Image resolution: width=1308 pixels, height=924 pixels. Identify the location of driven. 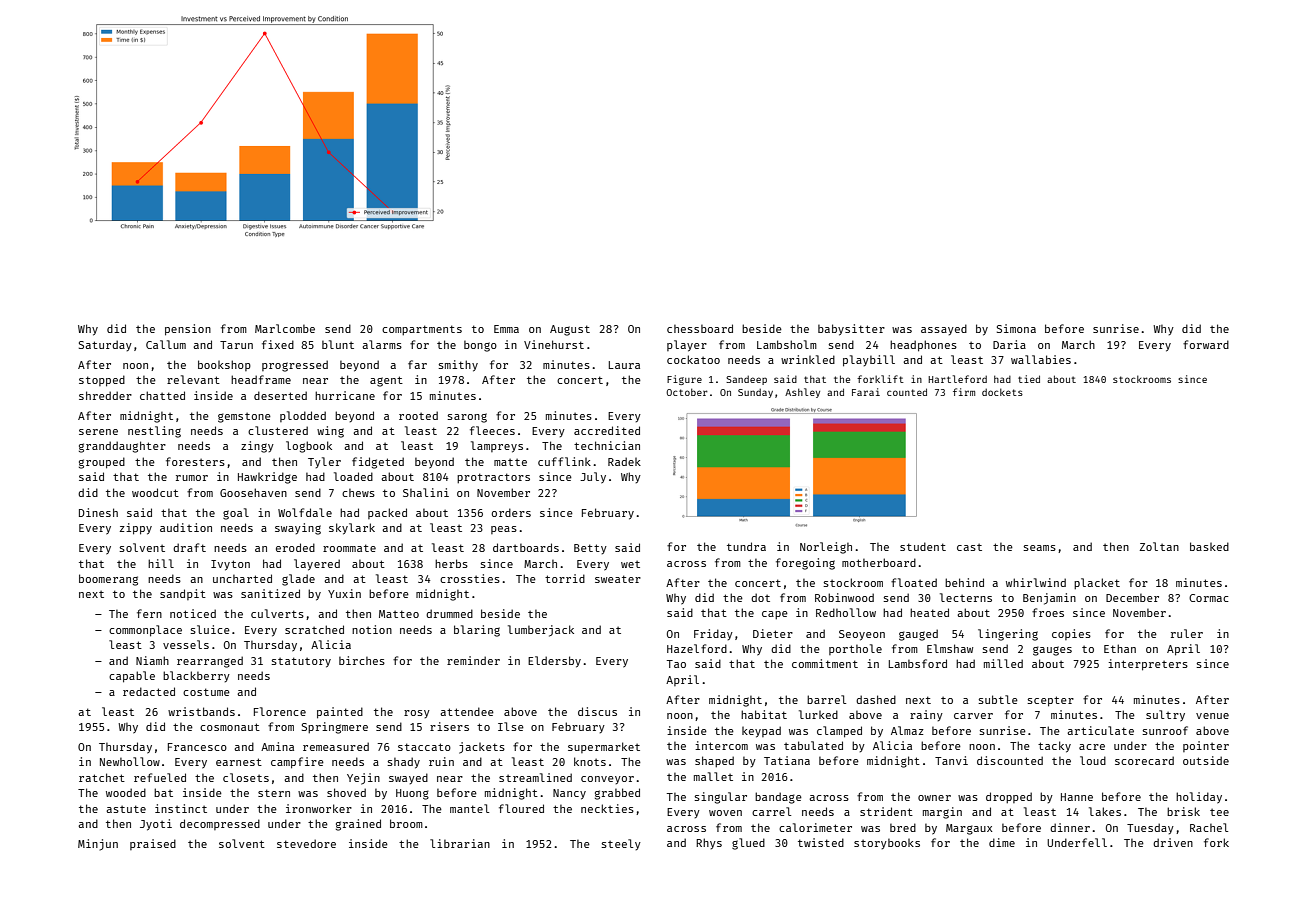
(1173, 842).
